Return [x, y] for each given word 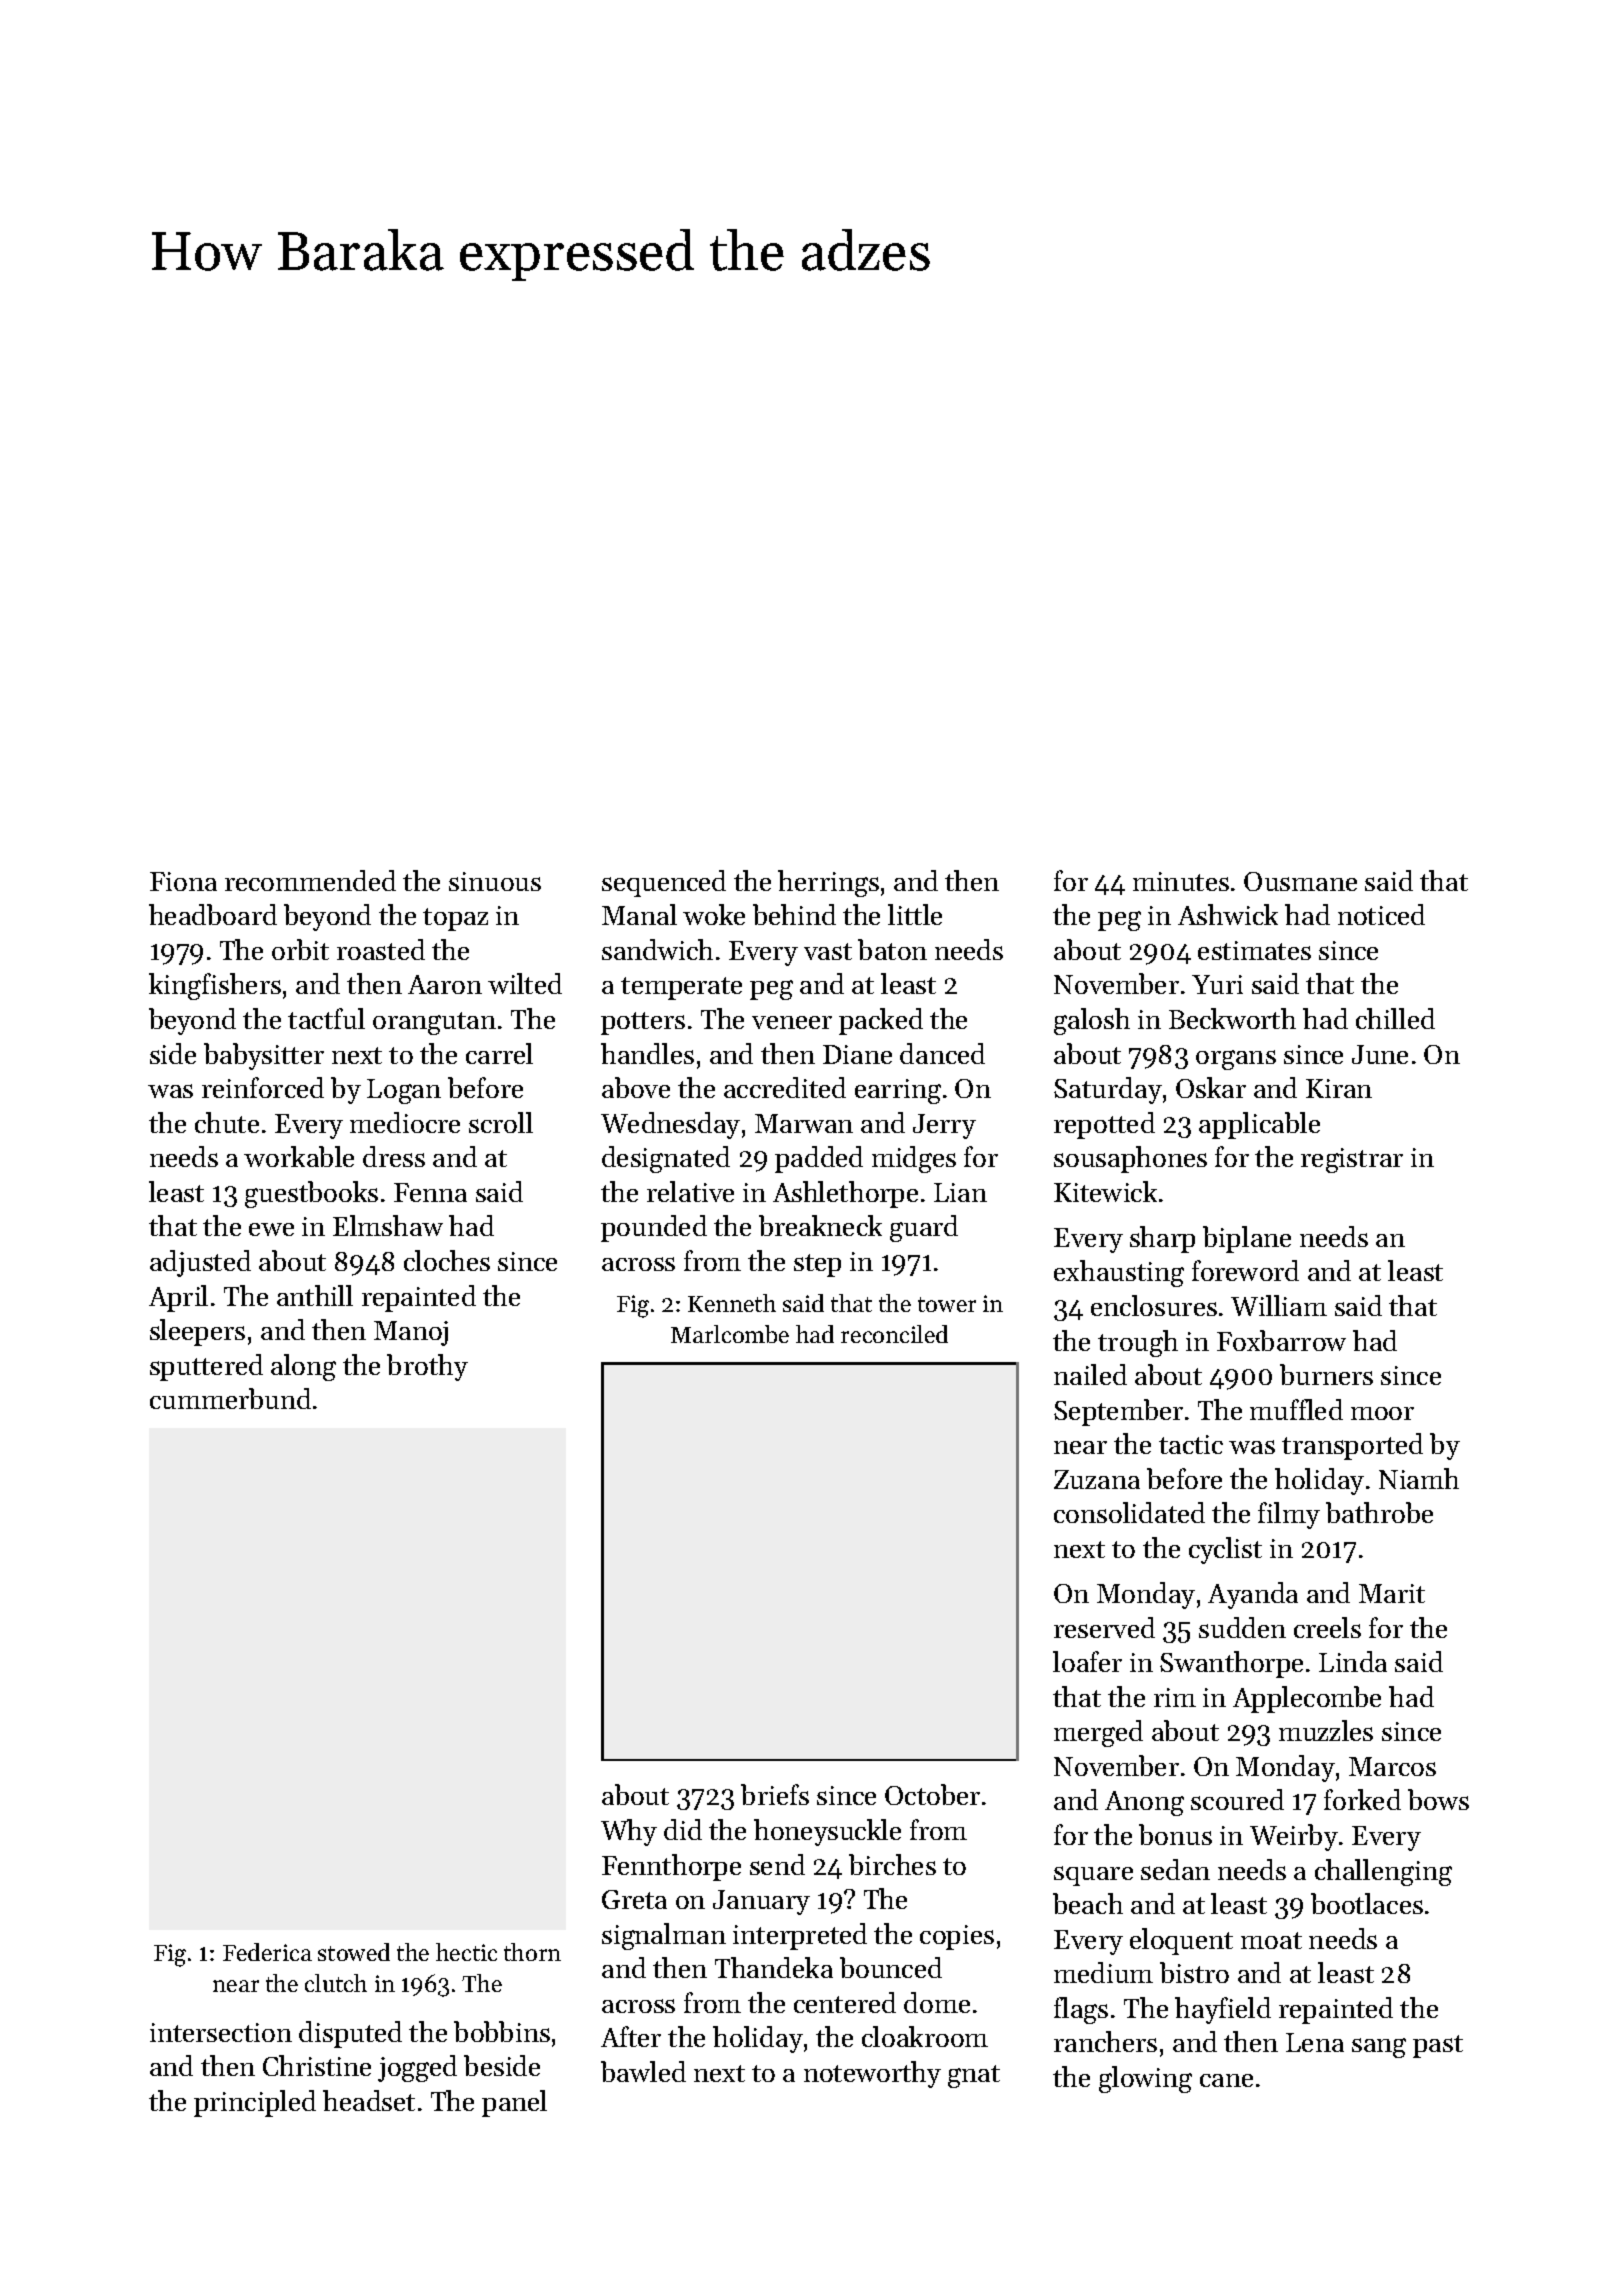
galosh [1092, 1021]
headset [369, 2100]
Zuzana [1097, 1479]
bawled [643, 2071]
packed [881, 1021]
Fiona [183, 881]
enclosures [1154, 1305]
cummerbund [230, 1398]
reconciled [894, 1334]
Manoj [411, 1333]
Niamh [1419, 1478]
